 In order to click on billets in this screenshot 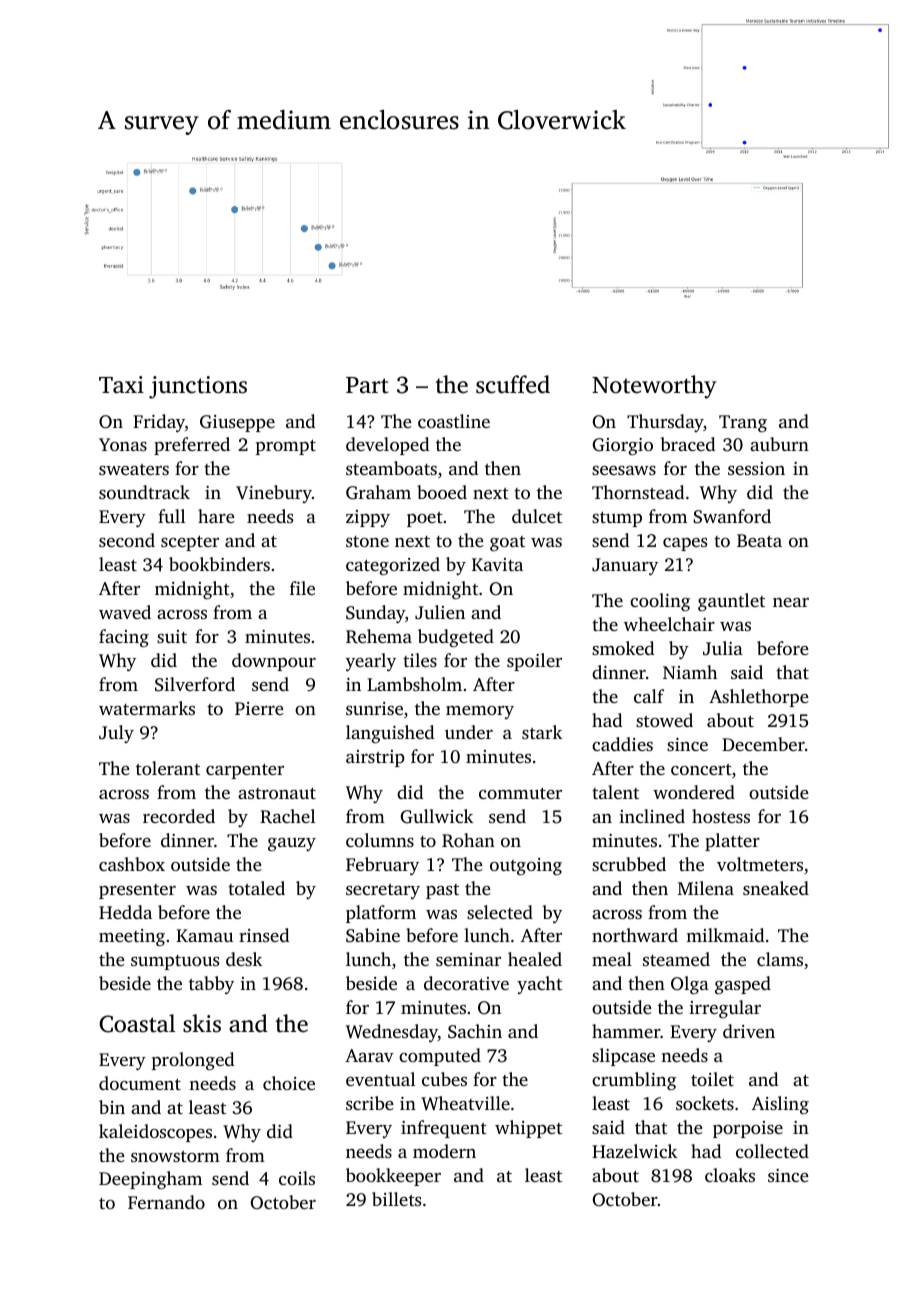, I will do `click(396, 1199)`.
